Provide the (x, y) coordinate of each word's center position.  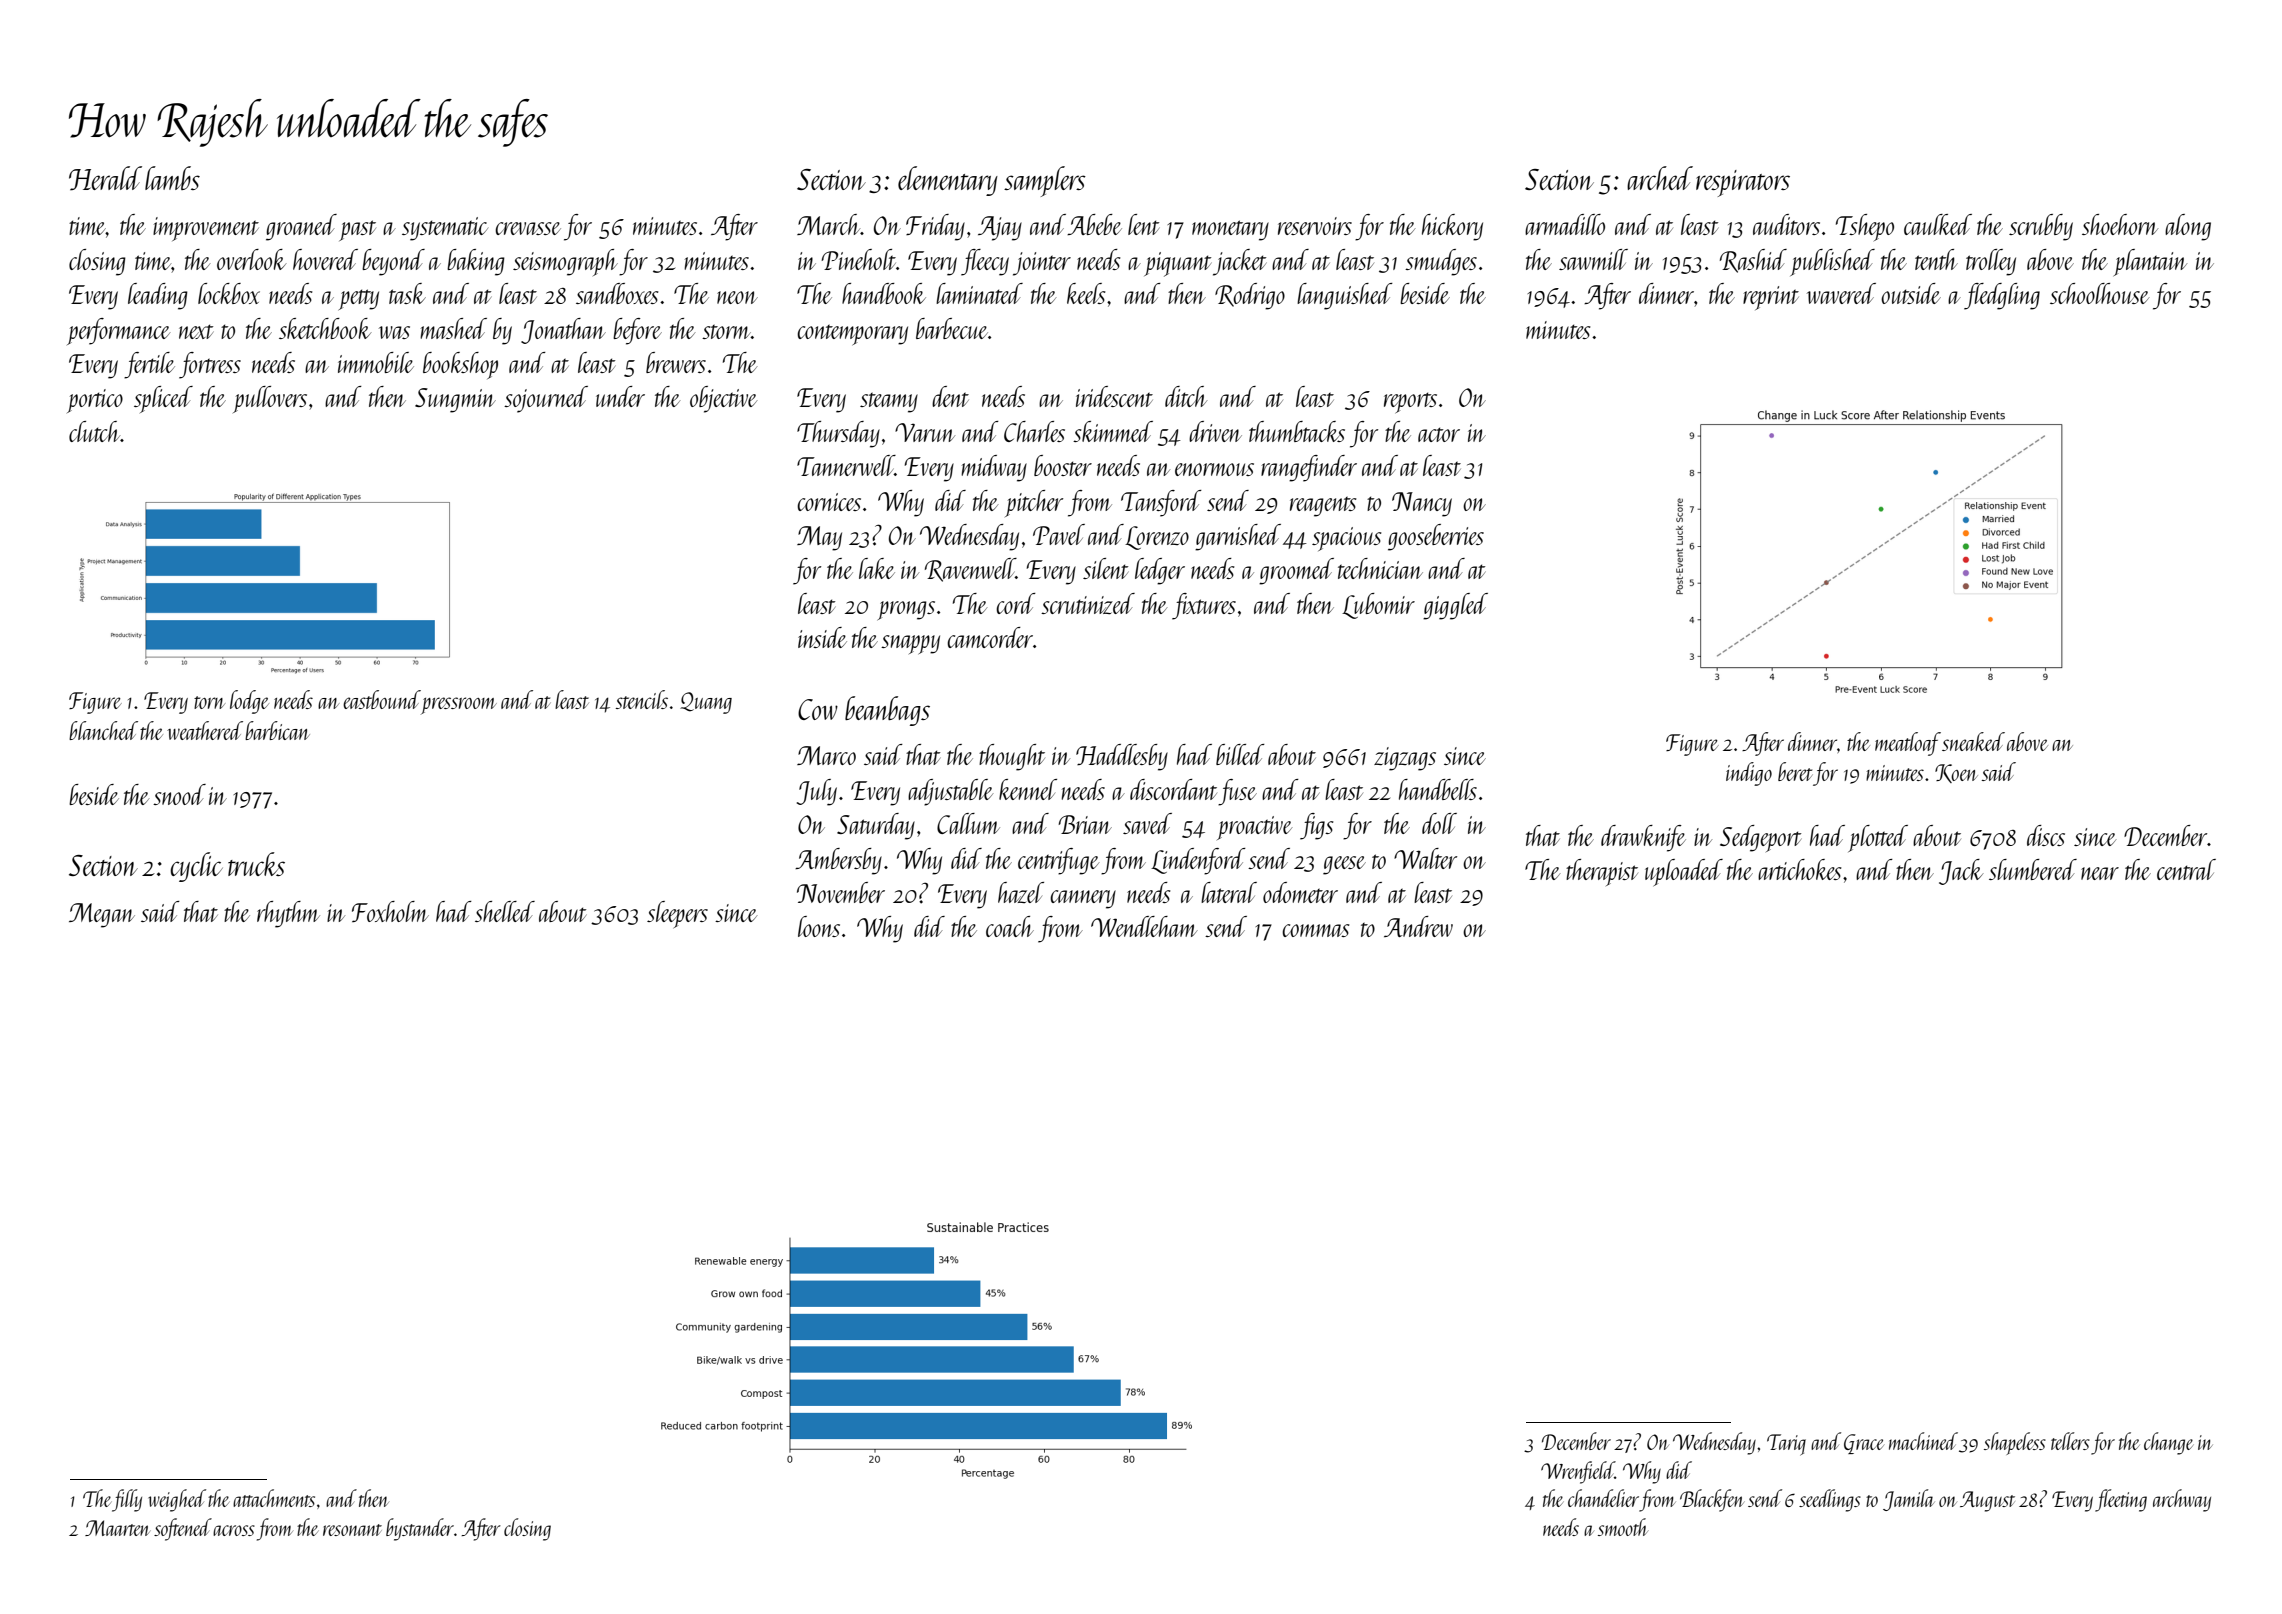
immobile (376, 362)
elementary (948, 181)
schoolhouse (2099, 293)
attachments (274, 1498)
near (2100, 873)
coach (1010, 926)
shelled (505, 911)
